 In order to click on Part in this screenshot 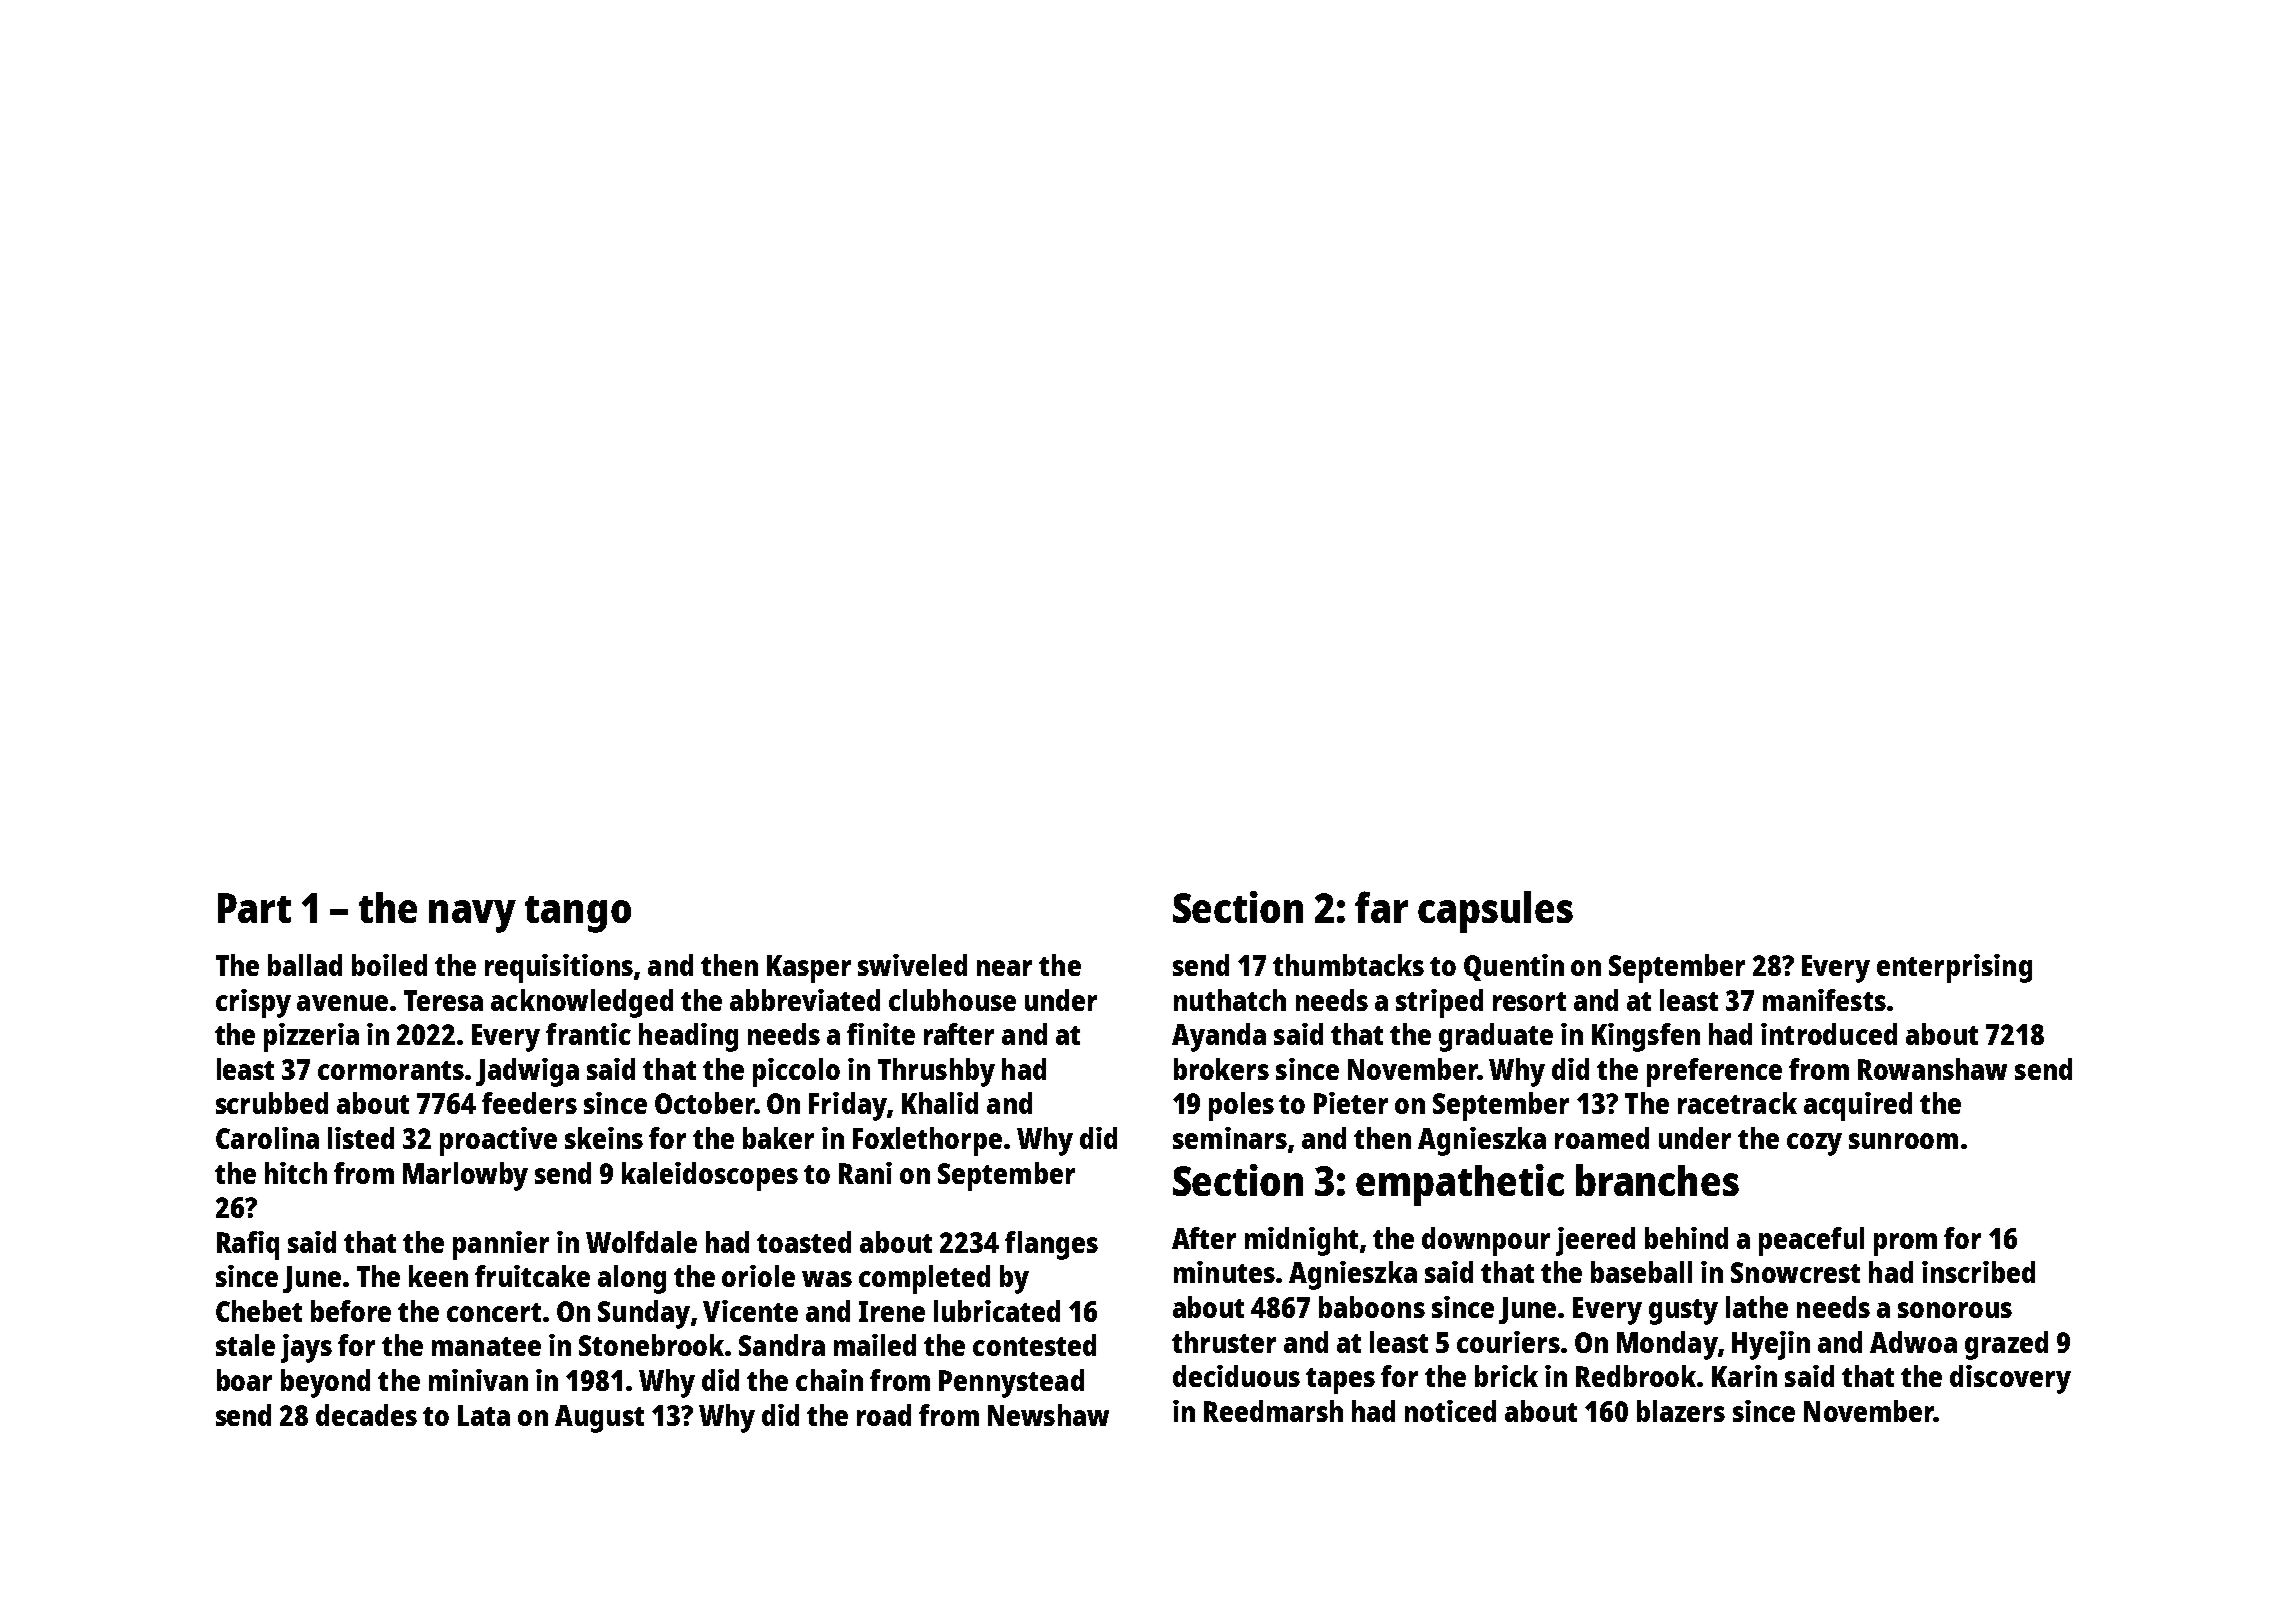, I will do `click(254, 908)`.
